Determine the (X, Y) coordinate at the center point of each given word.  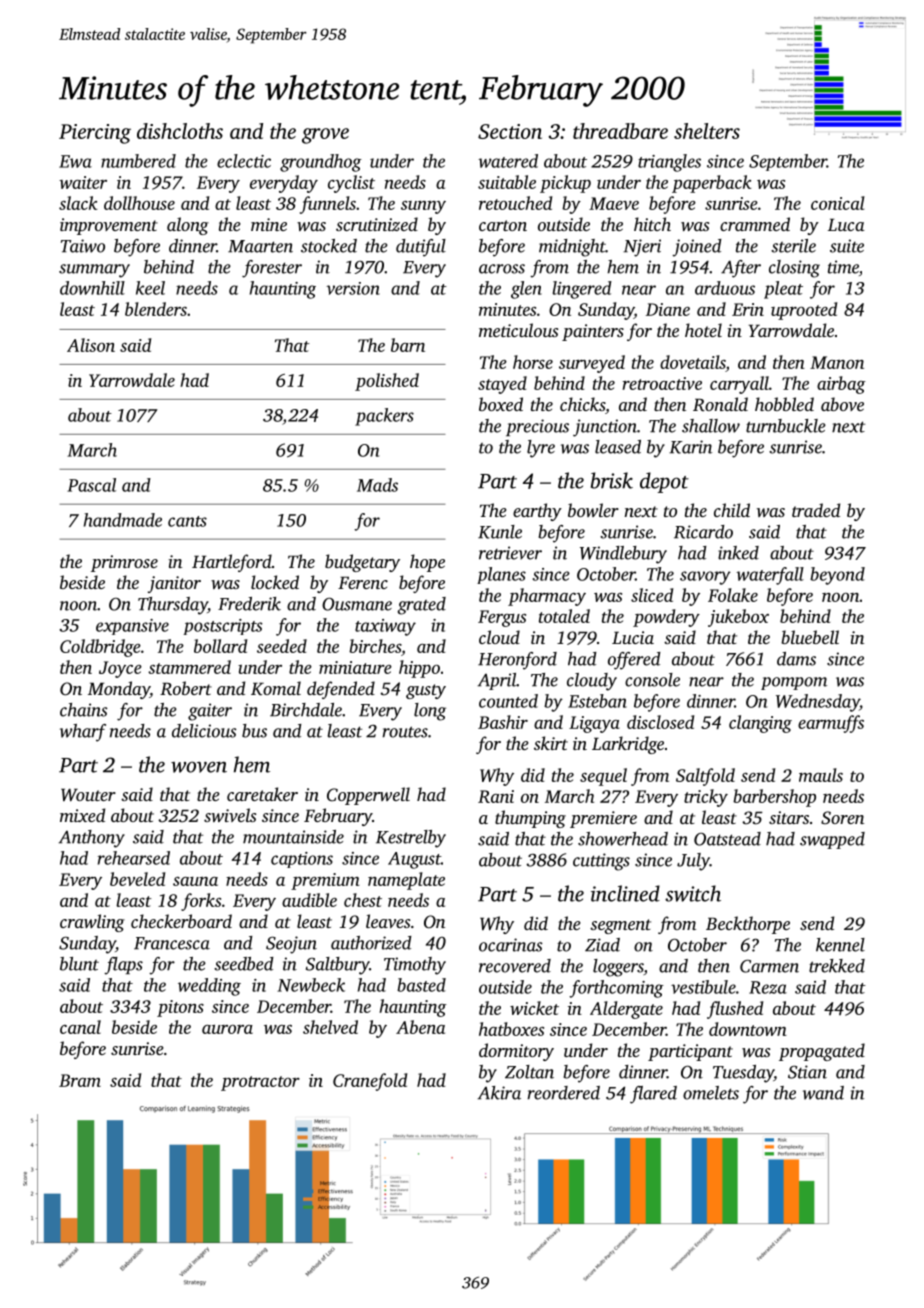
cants (187, 521)
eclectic (244, 161)
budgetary (362, 563)
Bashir (503, 722)
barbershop (774, 798)
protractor (260, 1083)
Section (510, 131)
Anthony (91, 839)
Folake (733, 595)
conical (838, 203)
